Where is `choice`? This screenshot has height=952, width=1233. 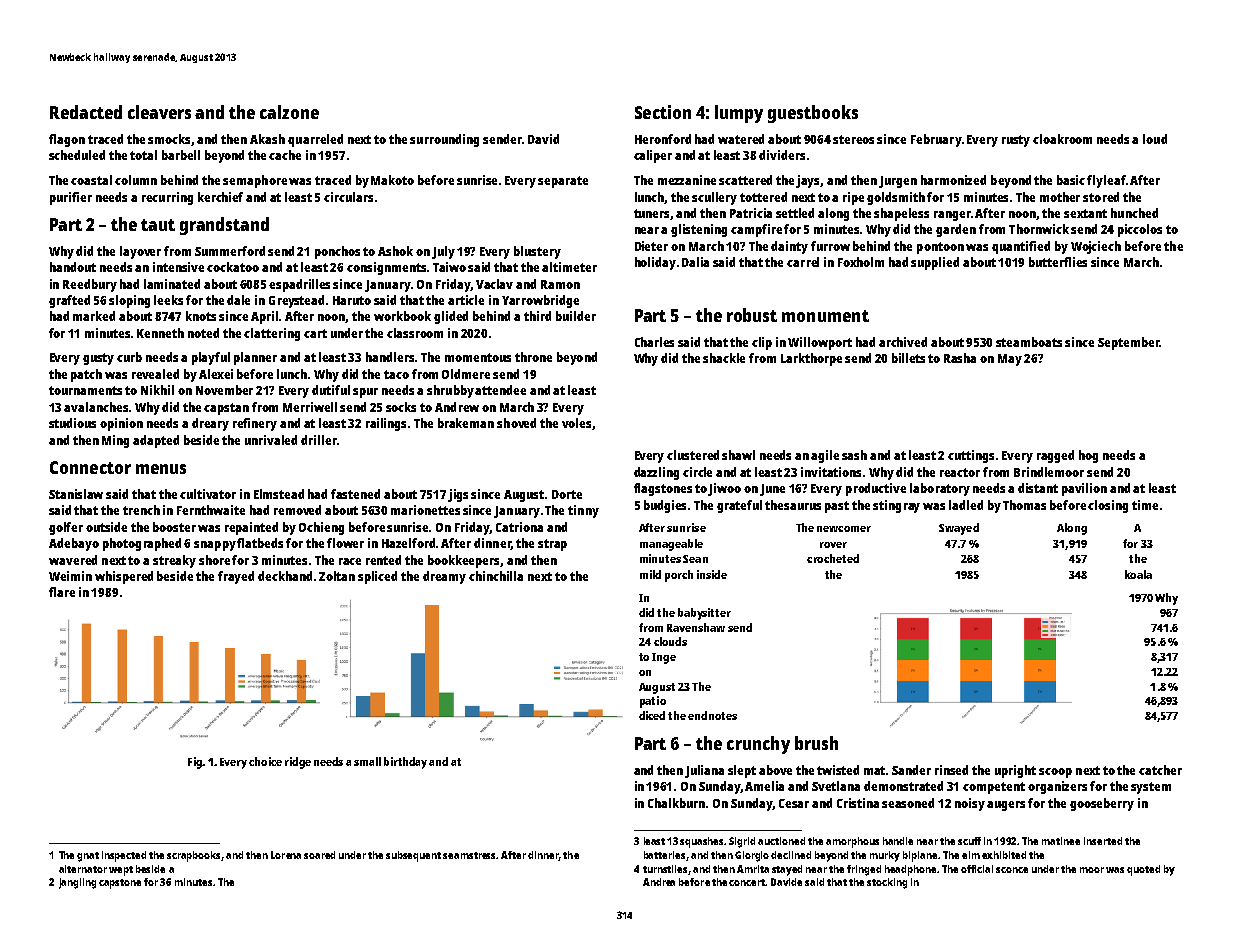
choice is located at coordinates (265, 761).
